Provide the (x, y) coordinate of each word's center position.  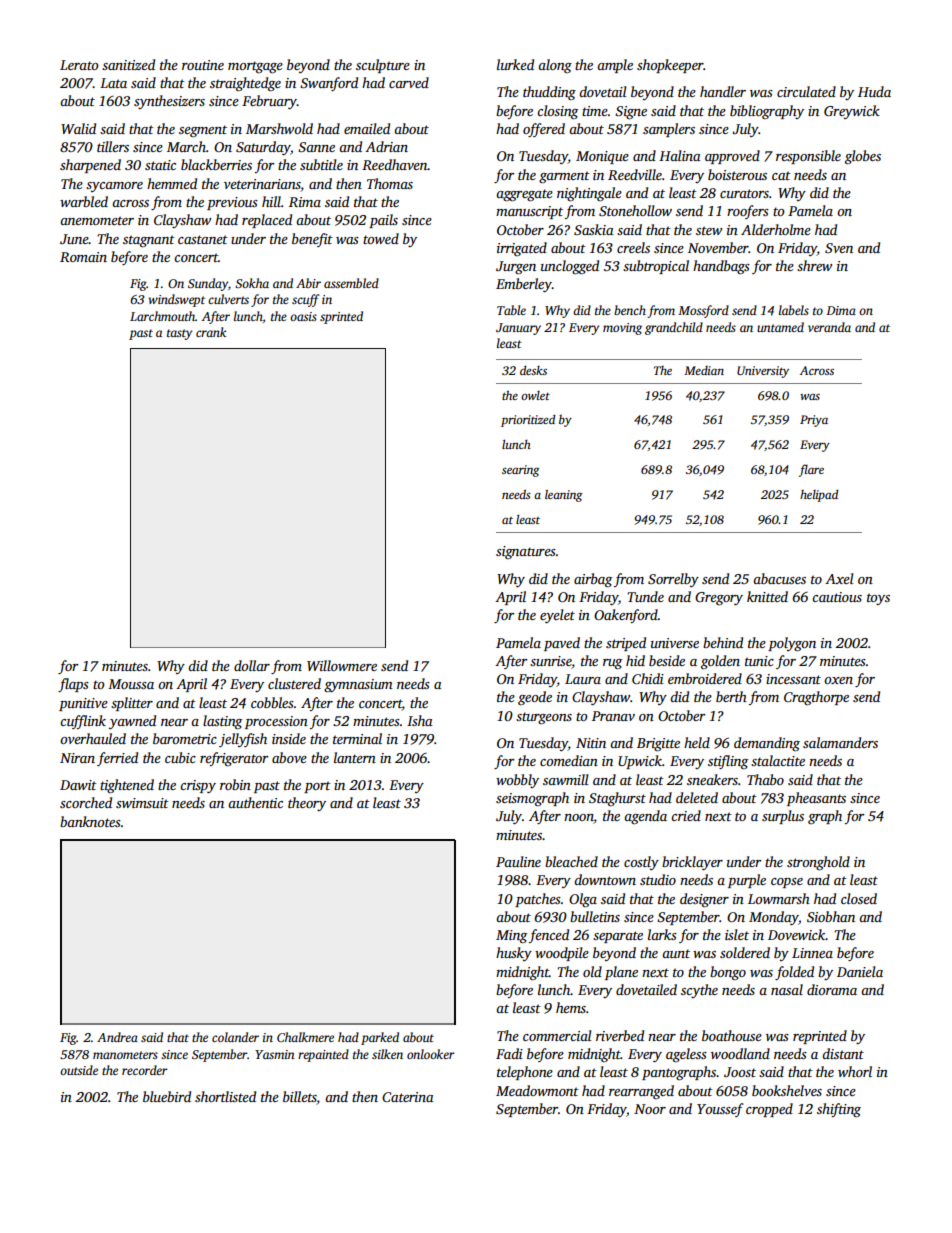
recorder (145, 1070)
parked (380, 1038)
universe (675, 643)
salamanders (840, 742)
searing (520, 471)
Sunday (208, 284)
